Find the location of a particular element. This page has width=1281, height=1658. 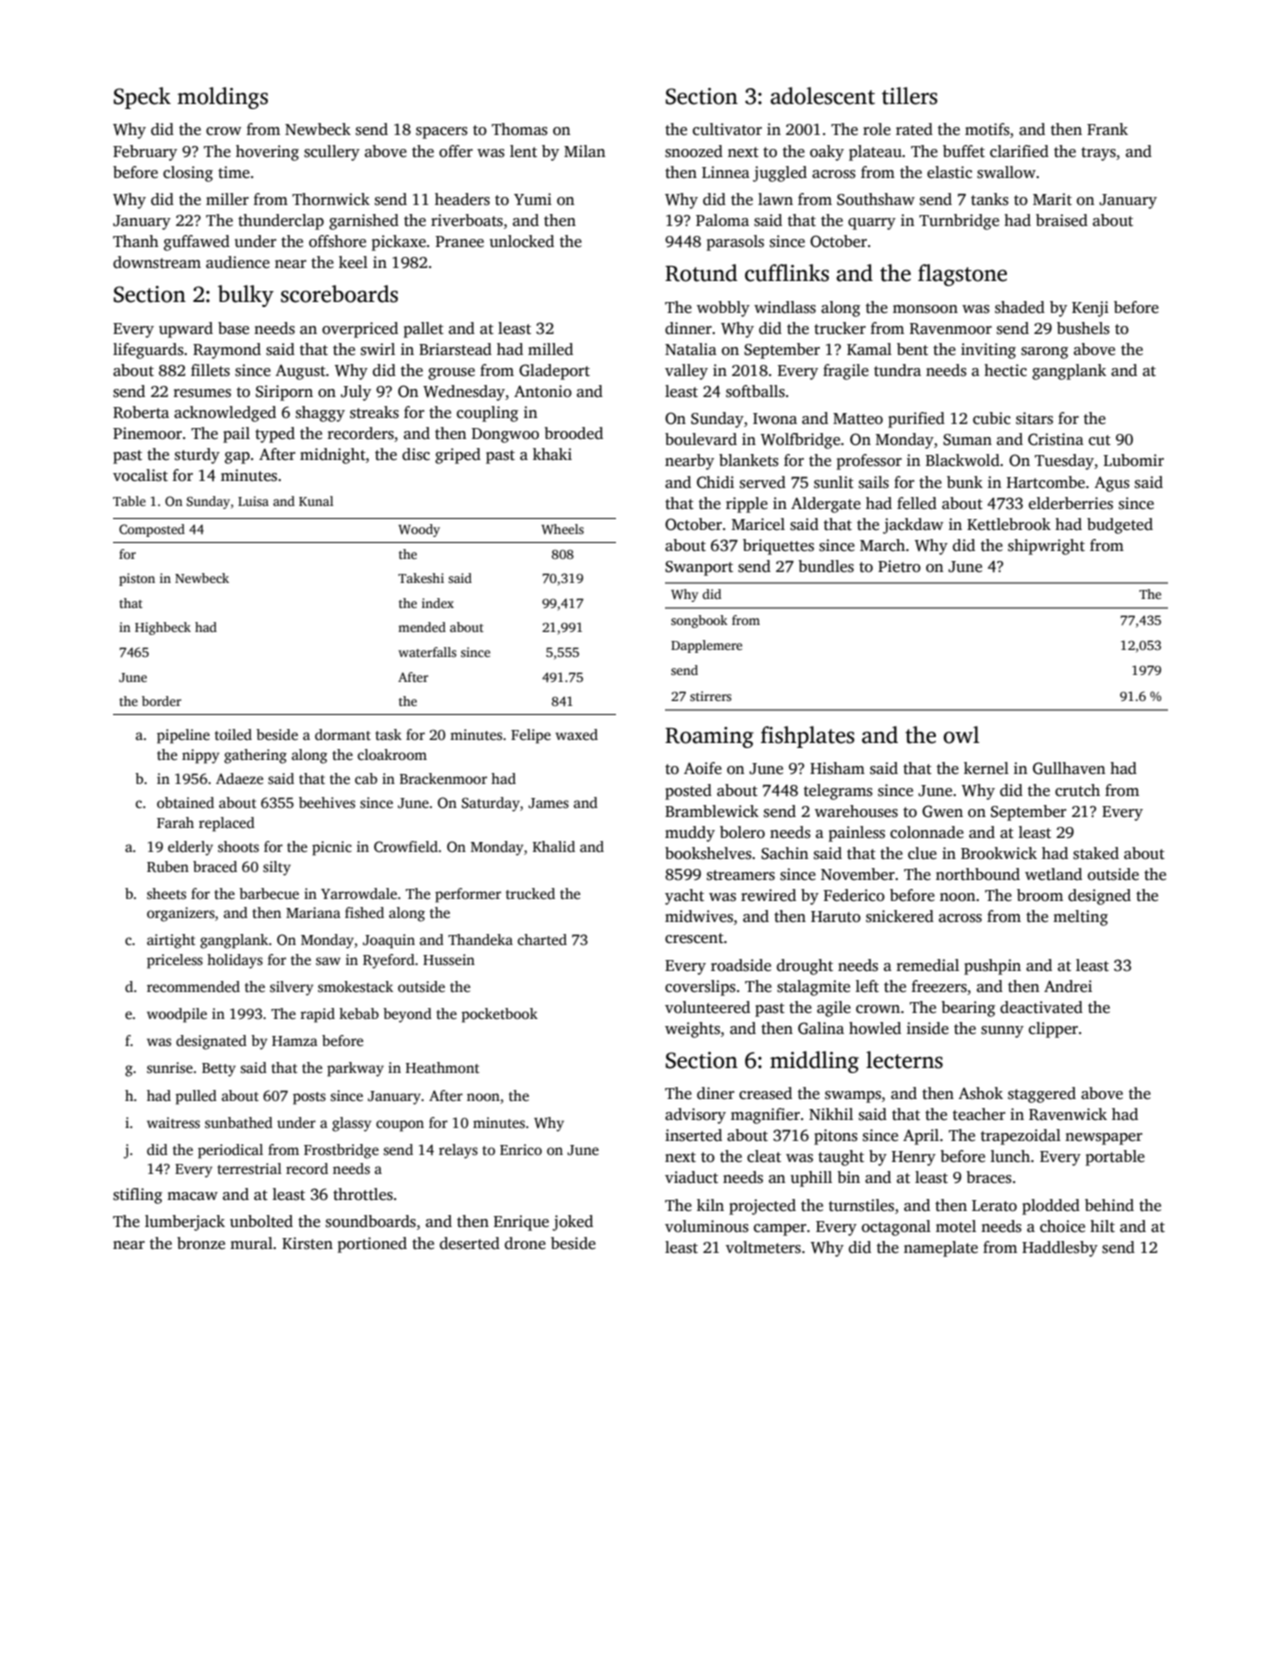

Thomas is located at coordinates (520, 129).
